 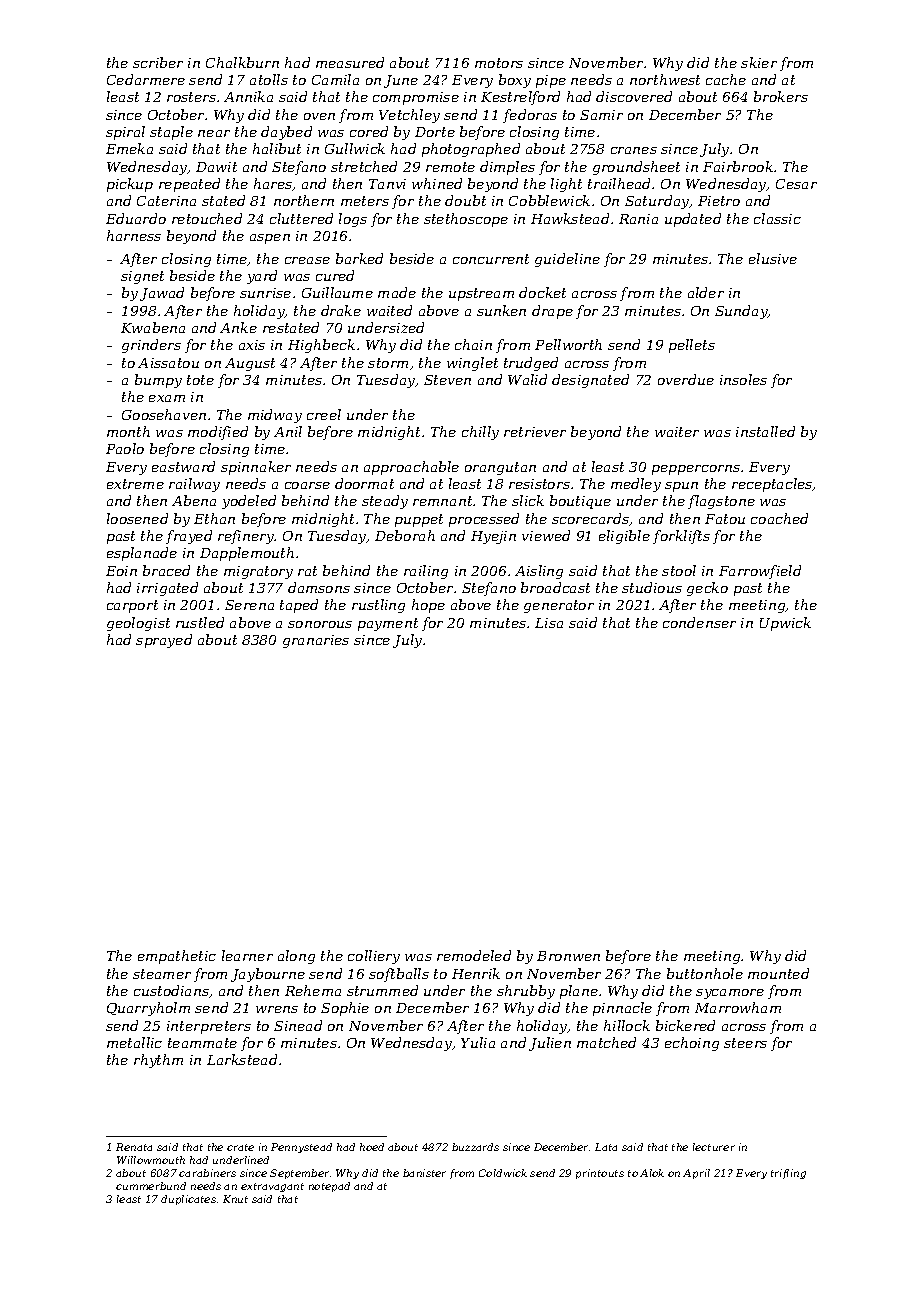 I want to click on Renata, so click(x=134, y=1147).
